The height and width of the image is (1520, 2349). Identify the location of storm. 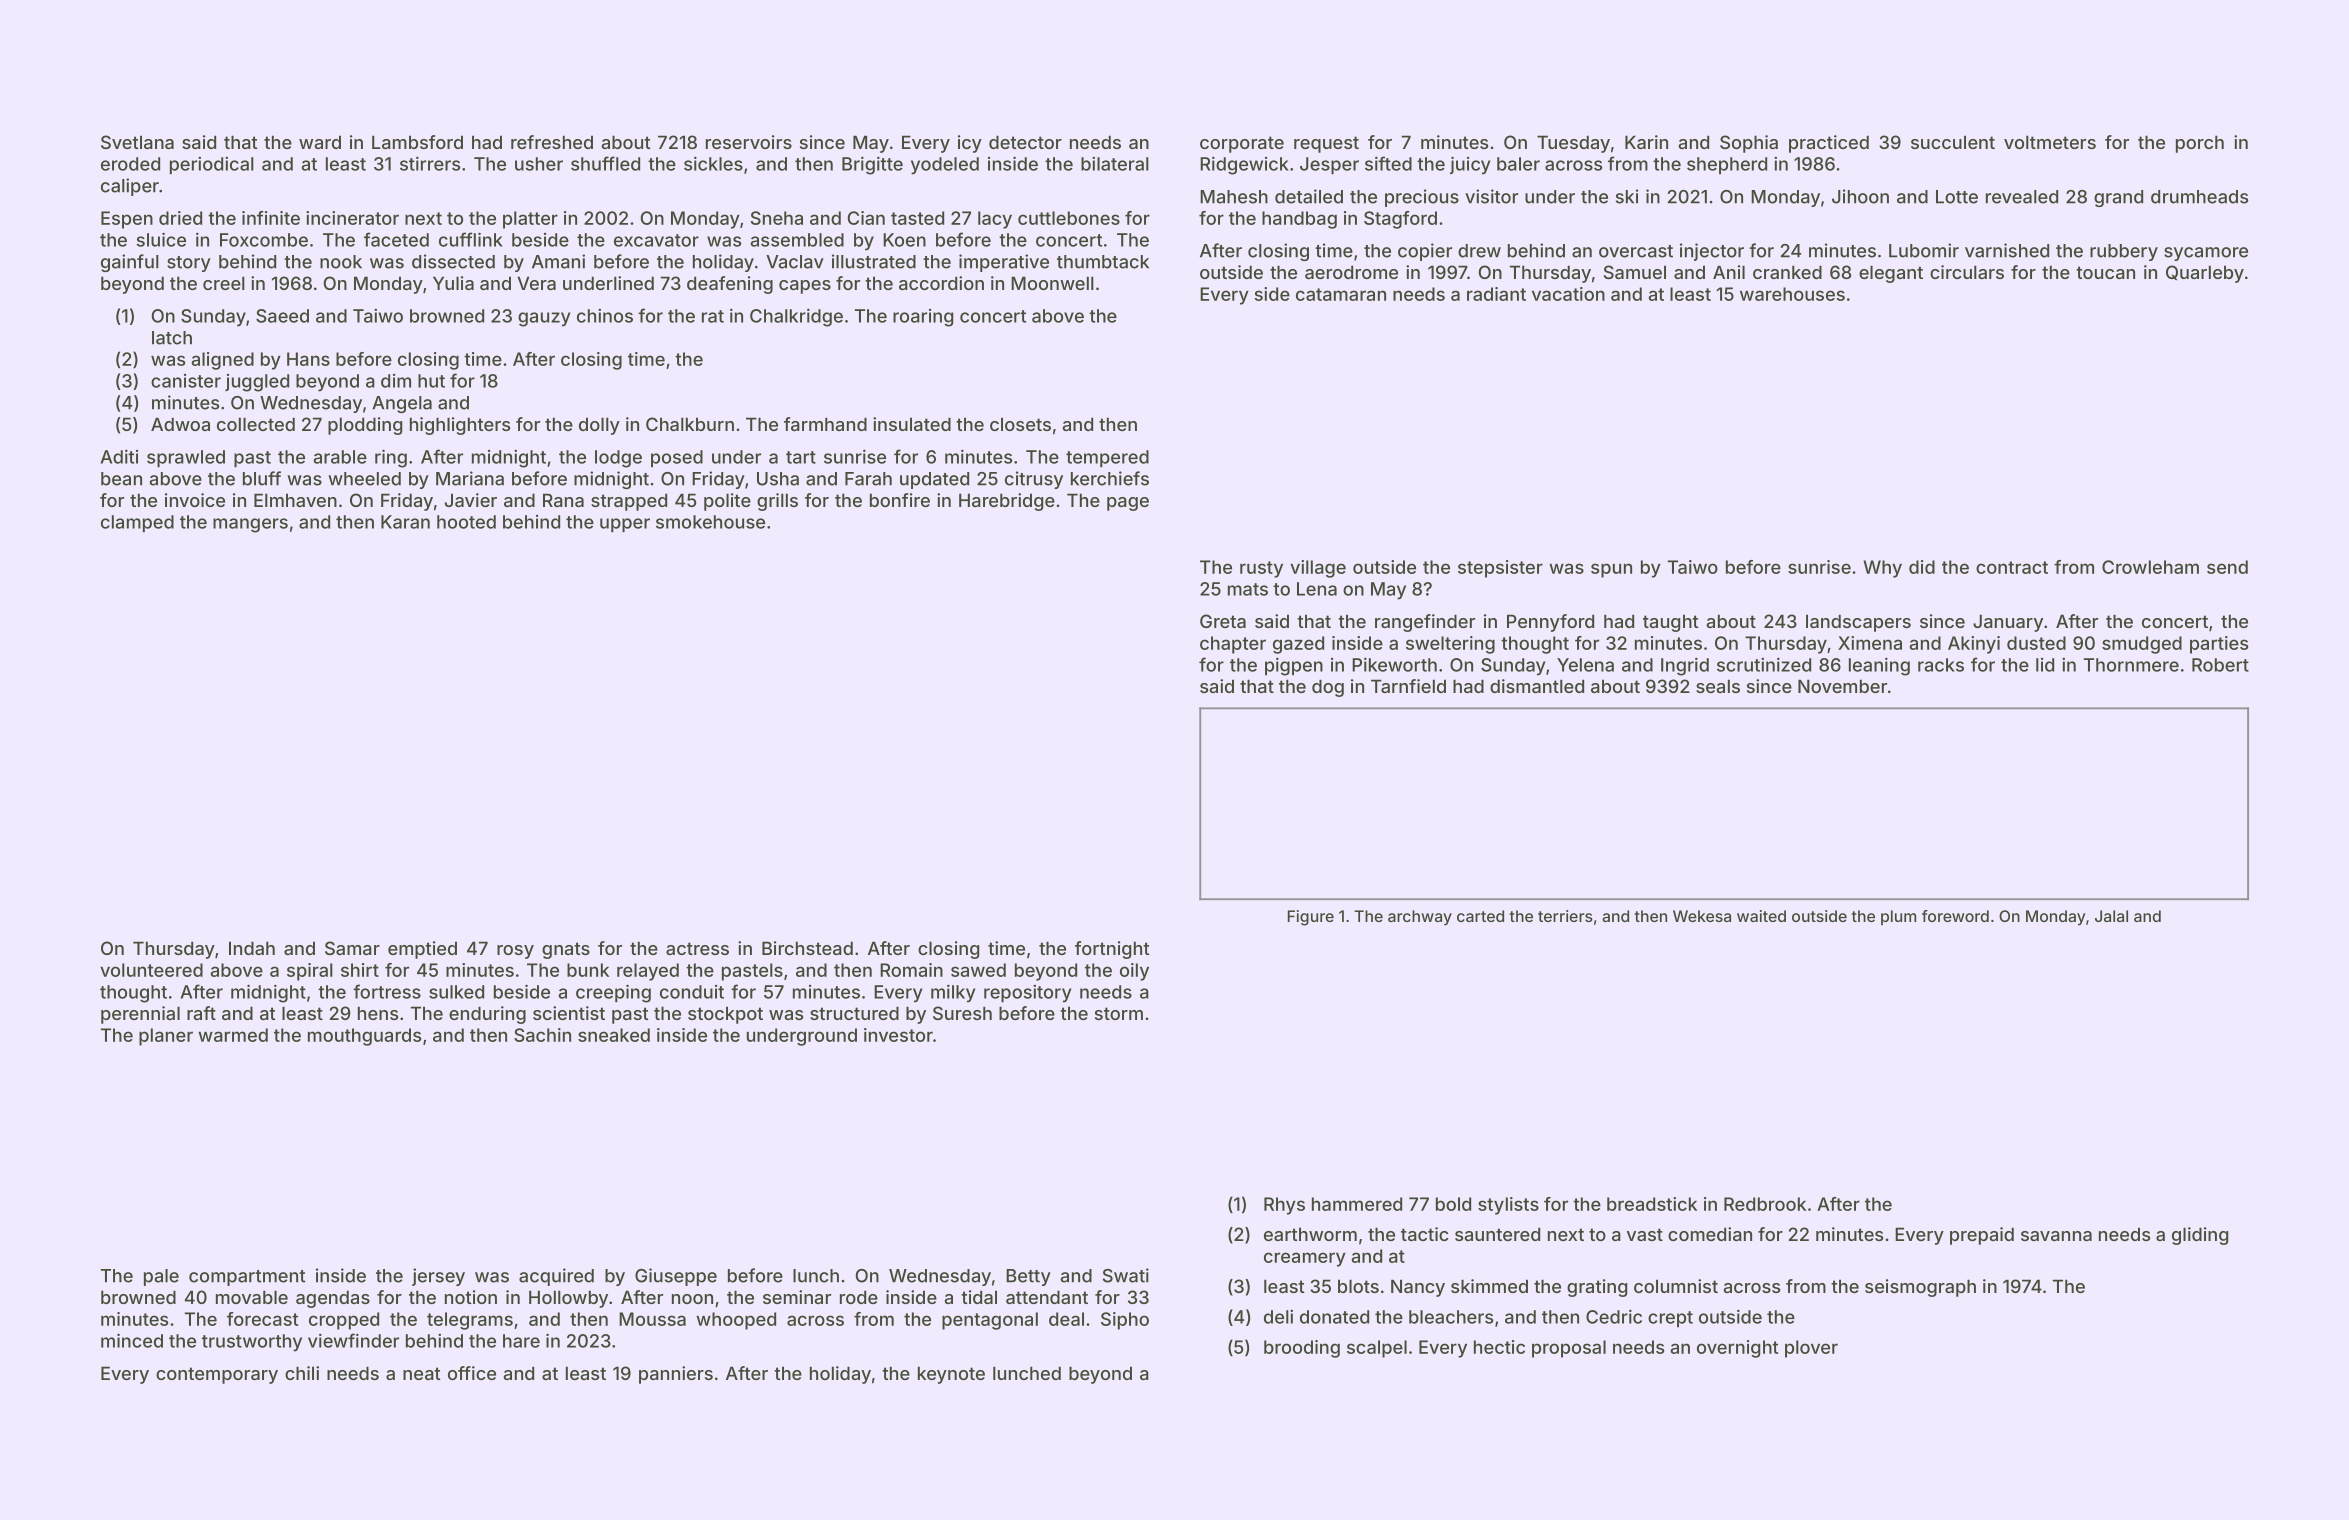
(1119, 1013).
